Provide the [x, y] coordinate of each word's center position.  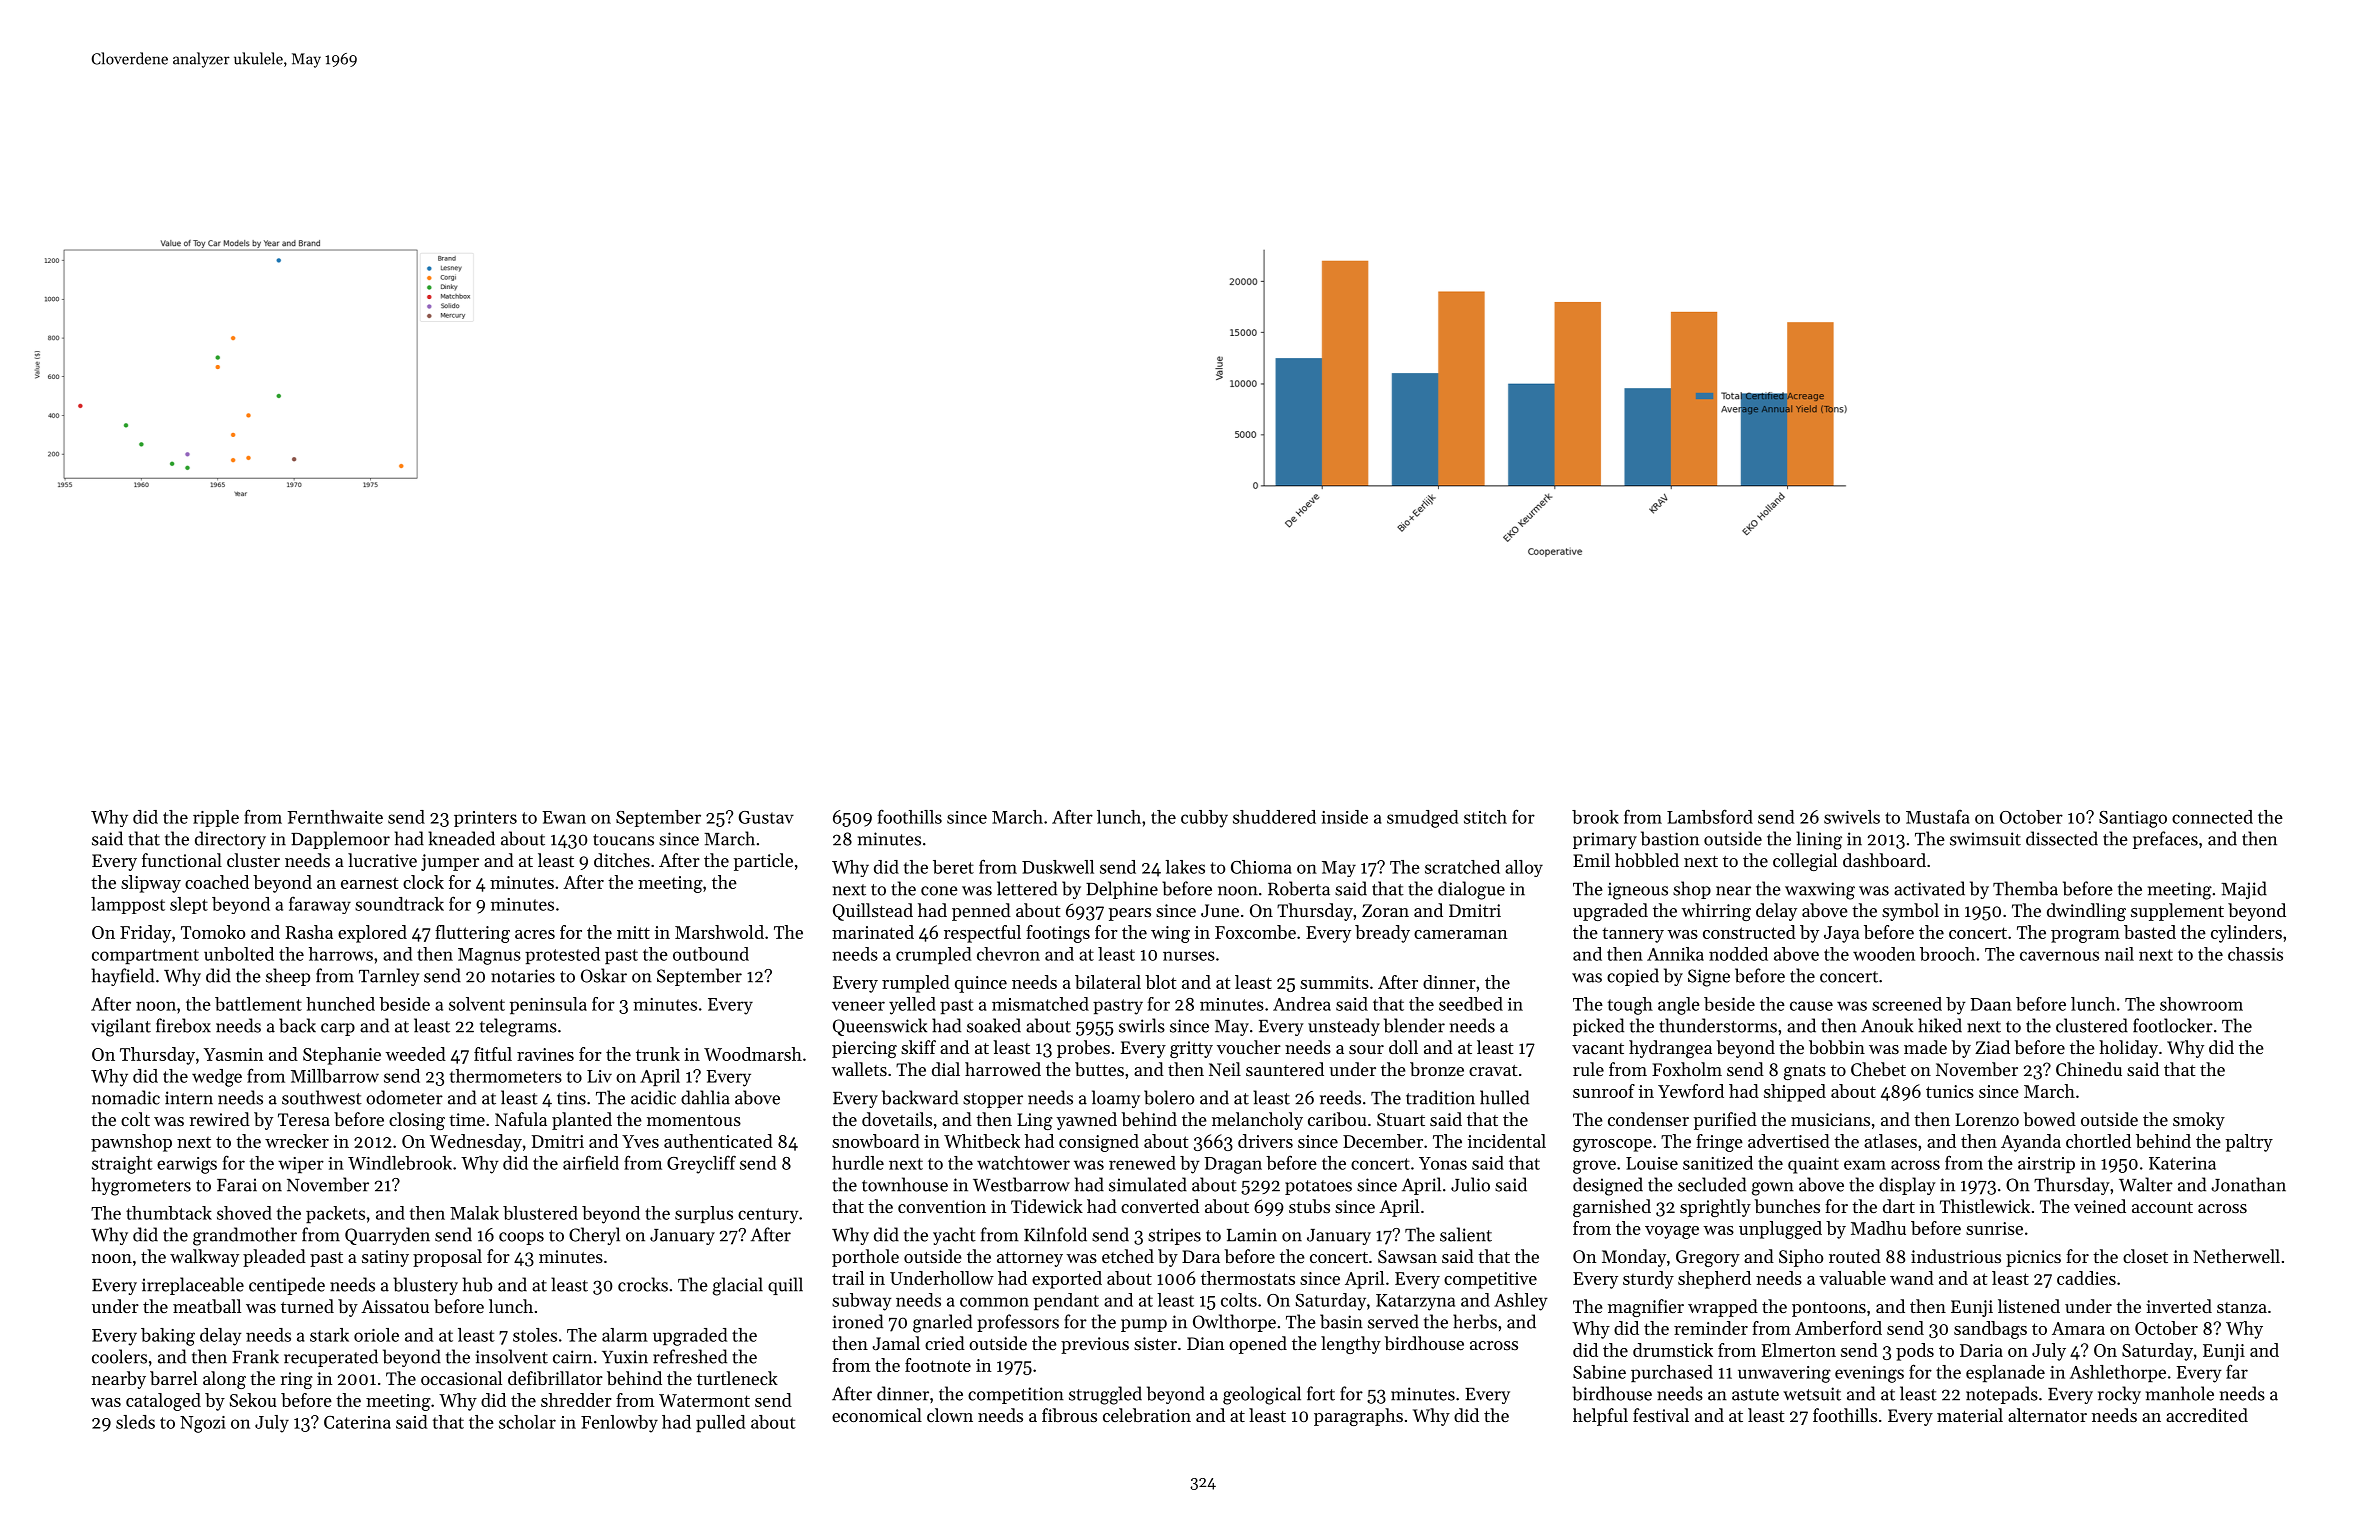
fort [1321, 1393]
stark [329, 1335]
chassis [2255, 954]
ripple [216, 818]
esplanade [2005, 1373]
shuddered [1274, 817]
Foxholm [1687, 1069]
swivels [1852, 817]
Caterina [357, 1422]
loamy [1116, 1099]
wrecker [297, 1141]
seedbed [1471, 1004]
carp [338, 1029]
